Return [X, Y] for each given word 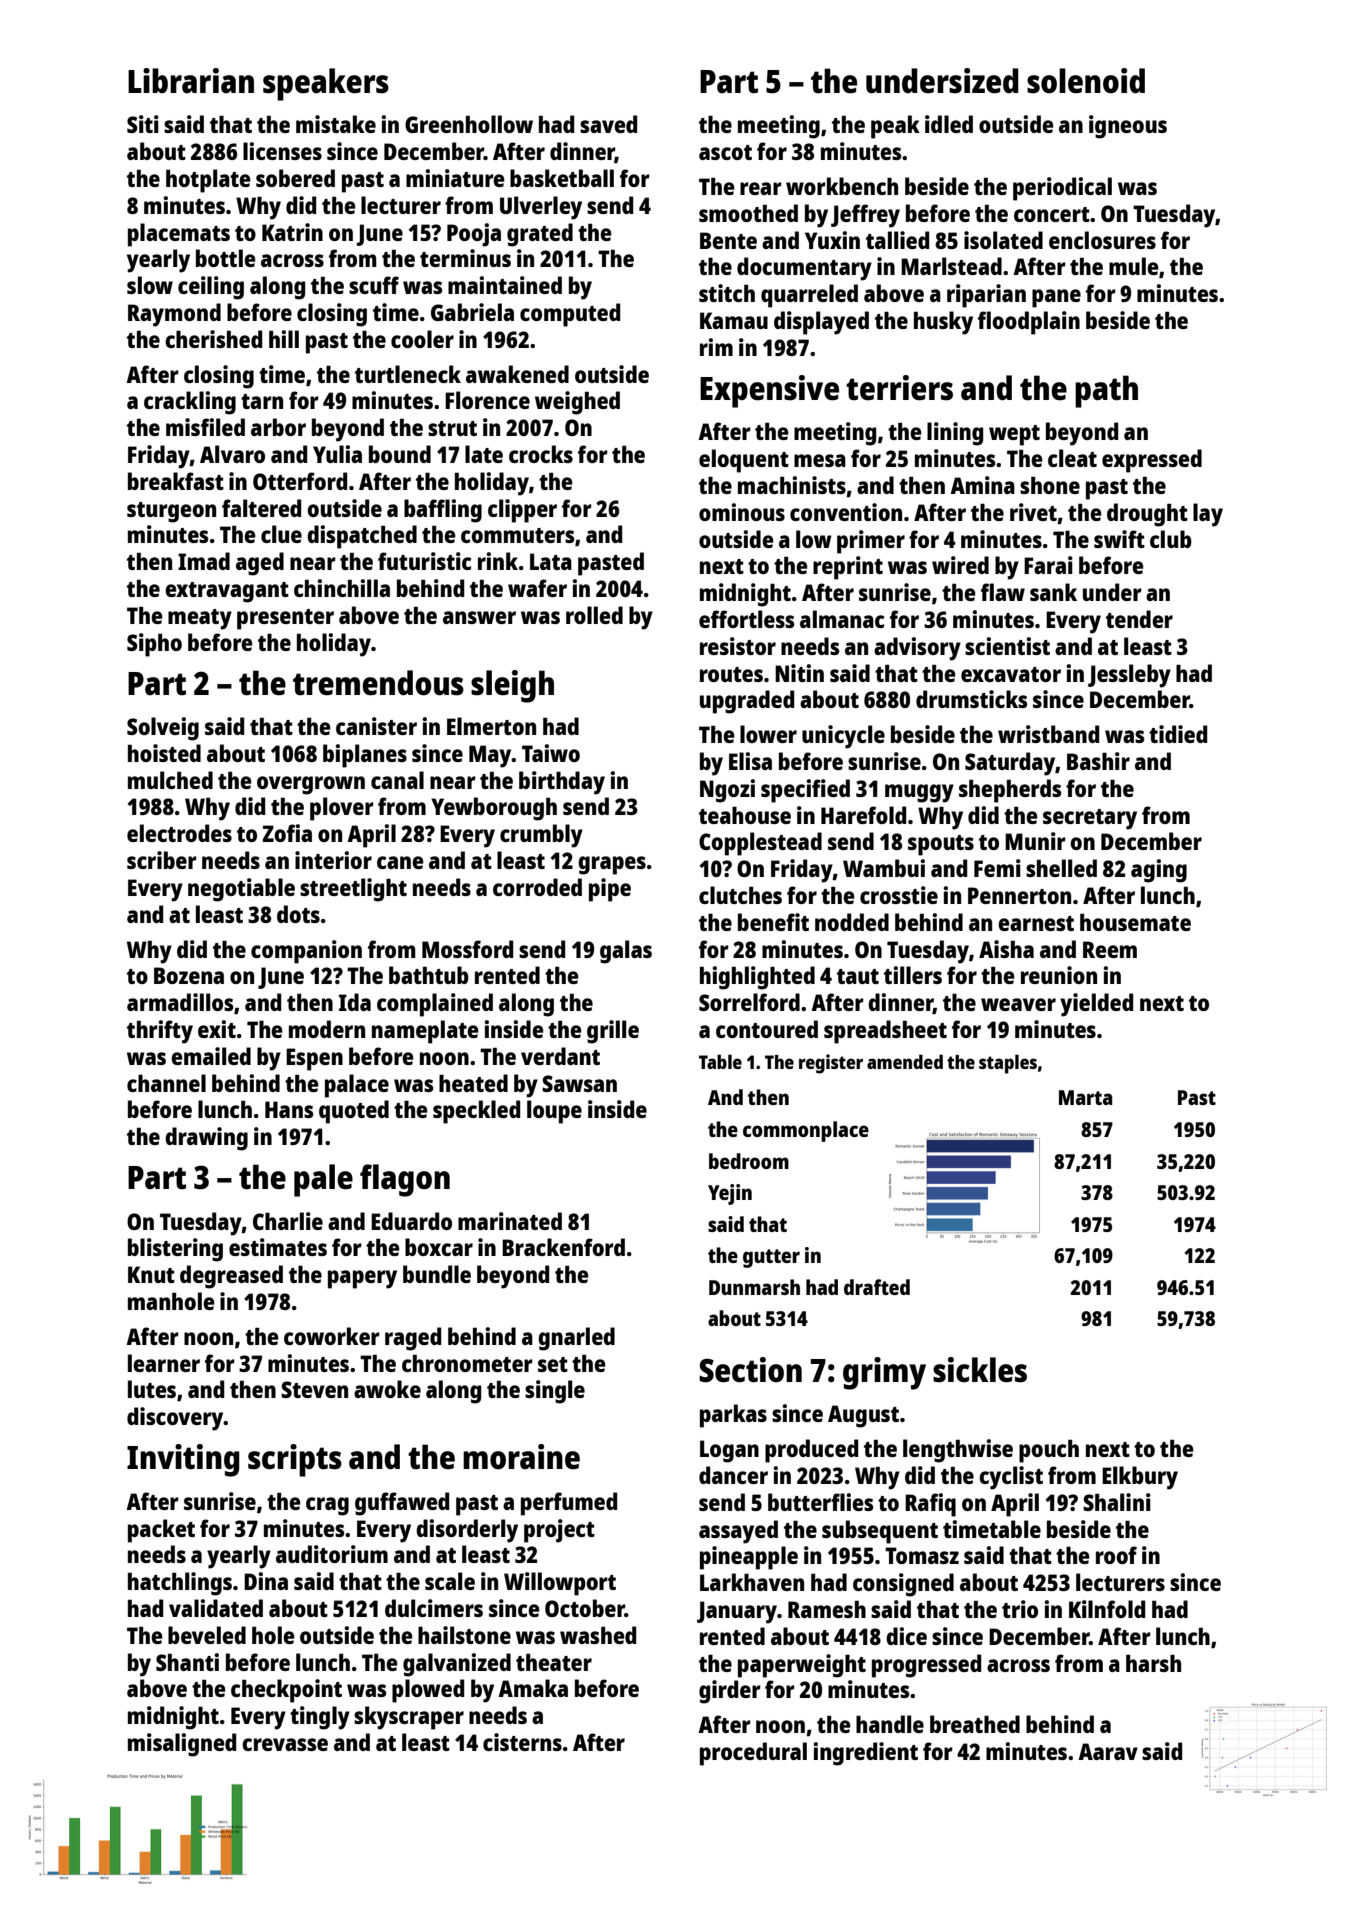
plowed [428, 1691]
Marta [1085, 1097]
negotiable [241, 890]
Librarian [191, 81]
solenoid [1086, 81]
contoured [767, 1029]
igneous [1128, 127]
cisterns [522, 1742]
